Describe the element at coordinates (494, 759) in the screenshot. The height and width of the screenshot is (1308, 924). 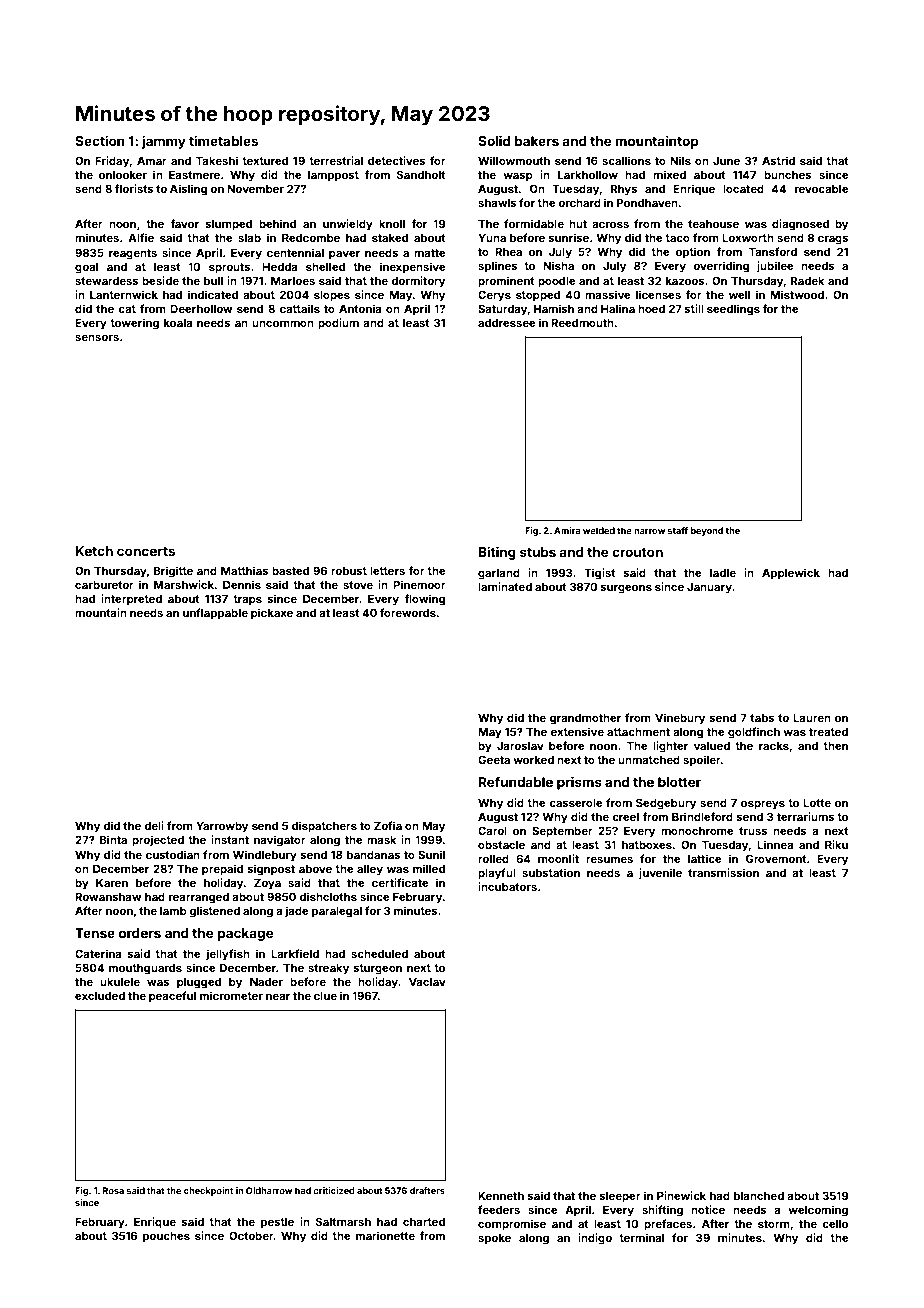
I see `Geeta` at that location.
